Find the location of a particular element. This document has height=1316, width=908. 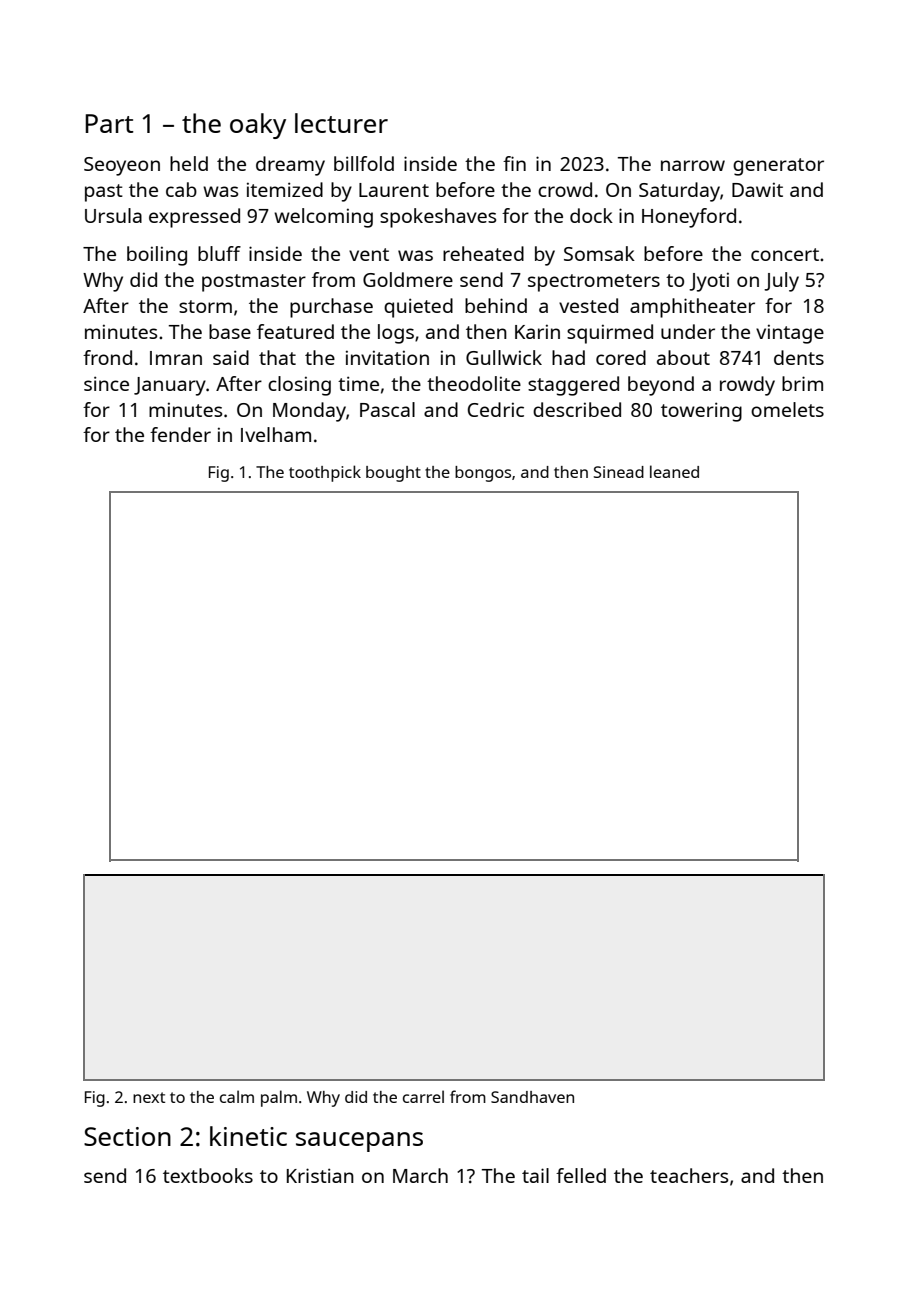

base is located at coordinates (230, 331).
